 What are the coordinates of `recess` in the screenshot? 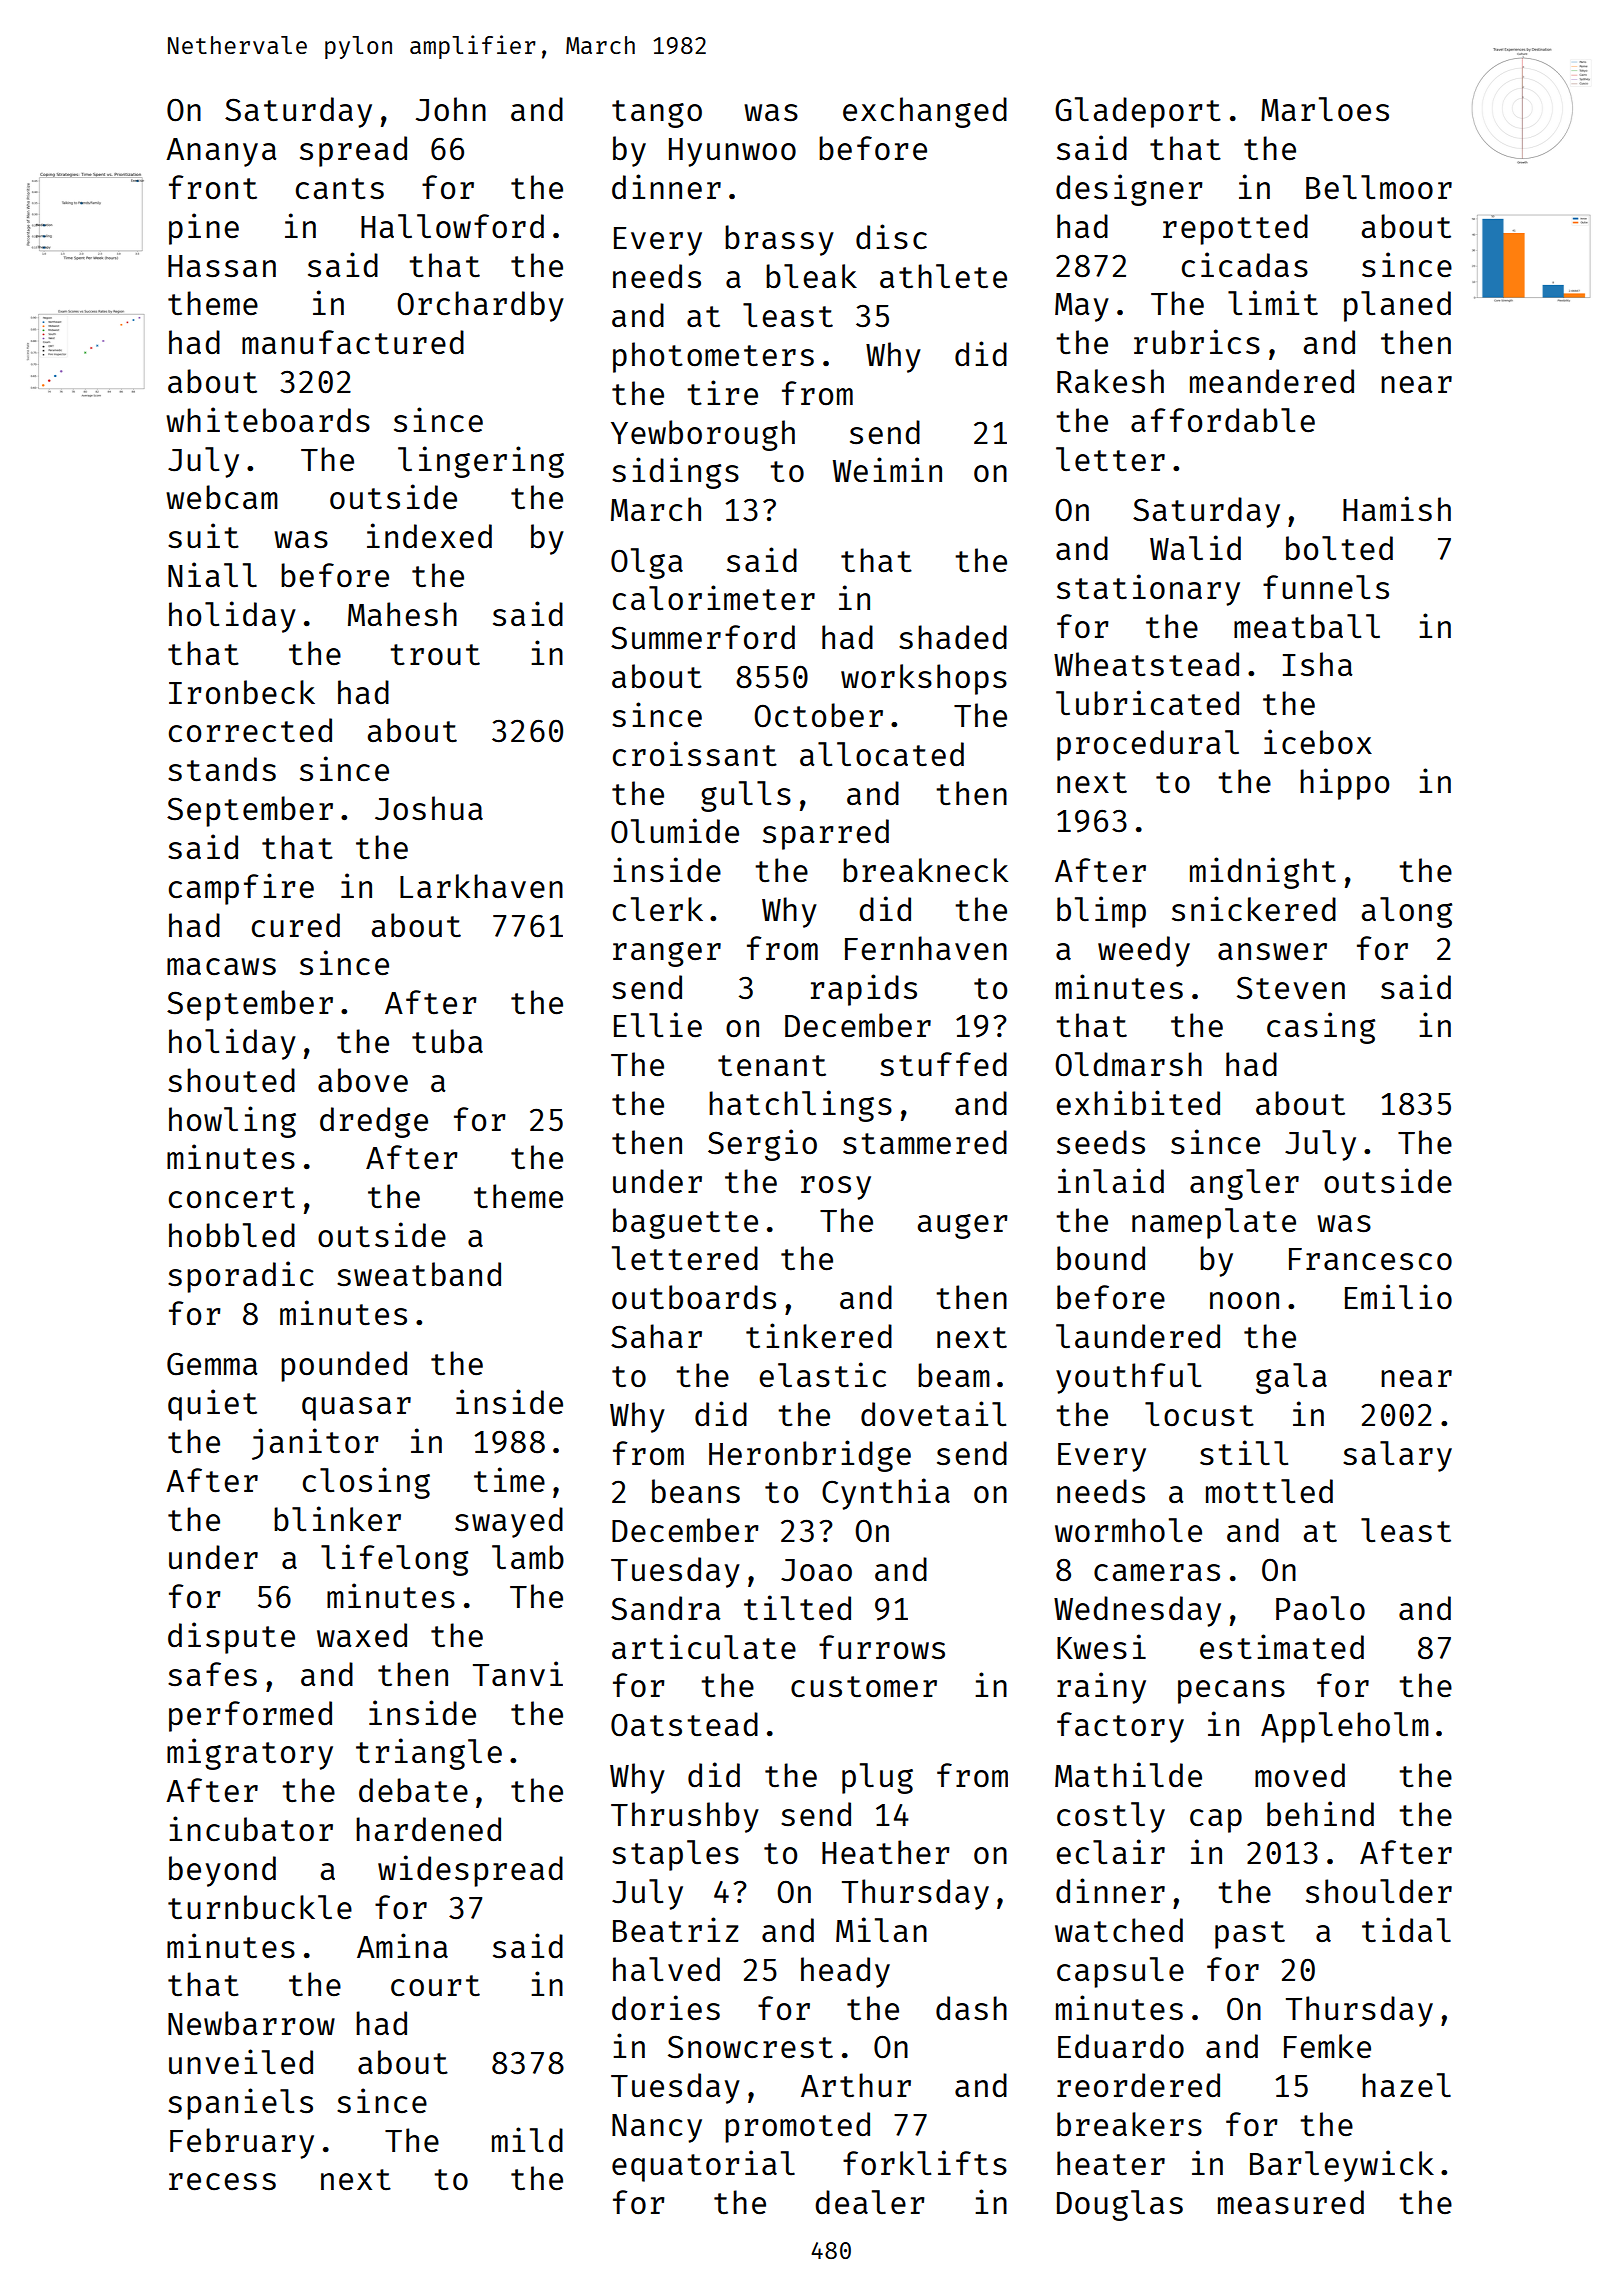 It's located at (222, 2182).
